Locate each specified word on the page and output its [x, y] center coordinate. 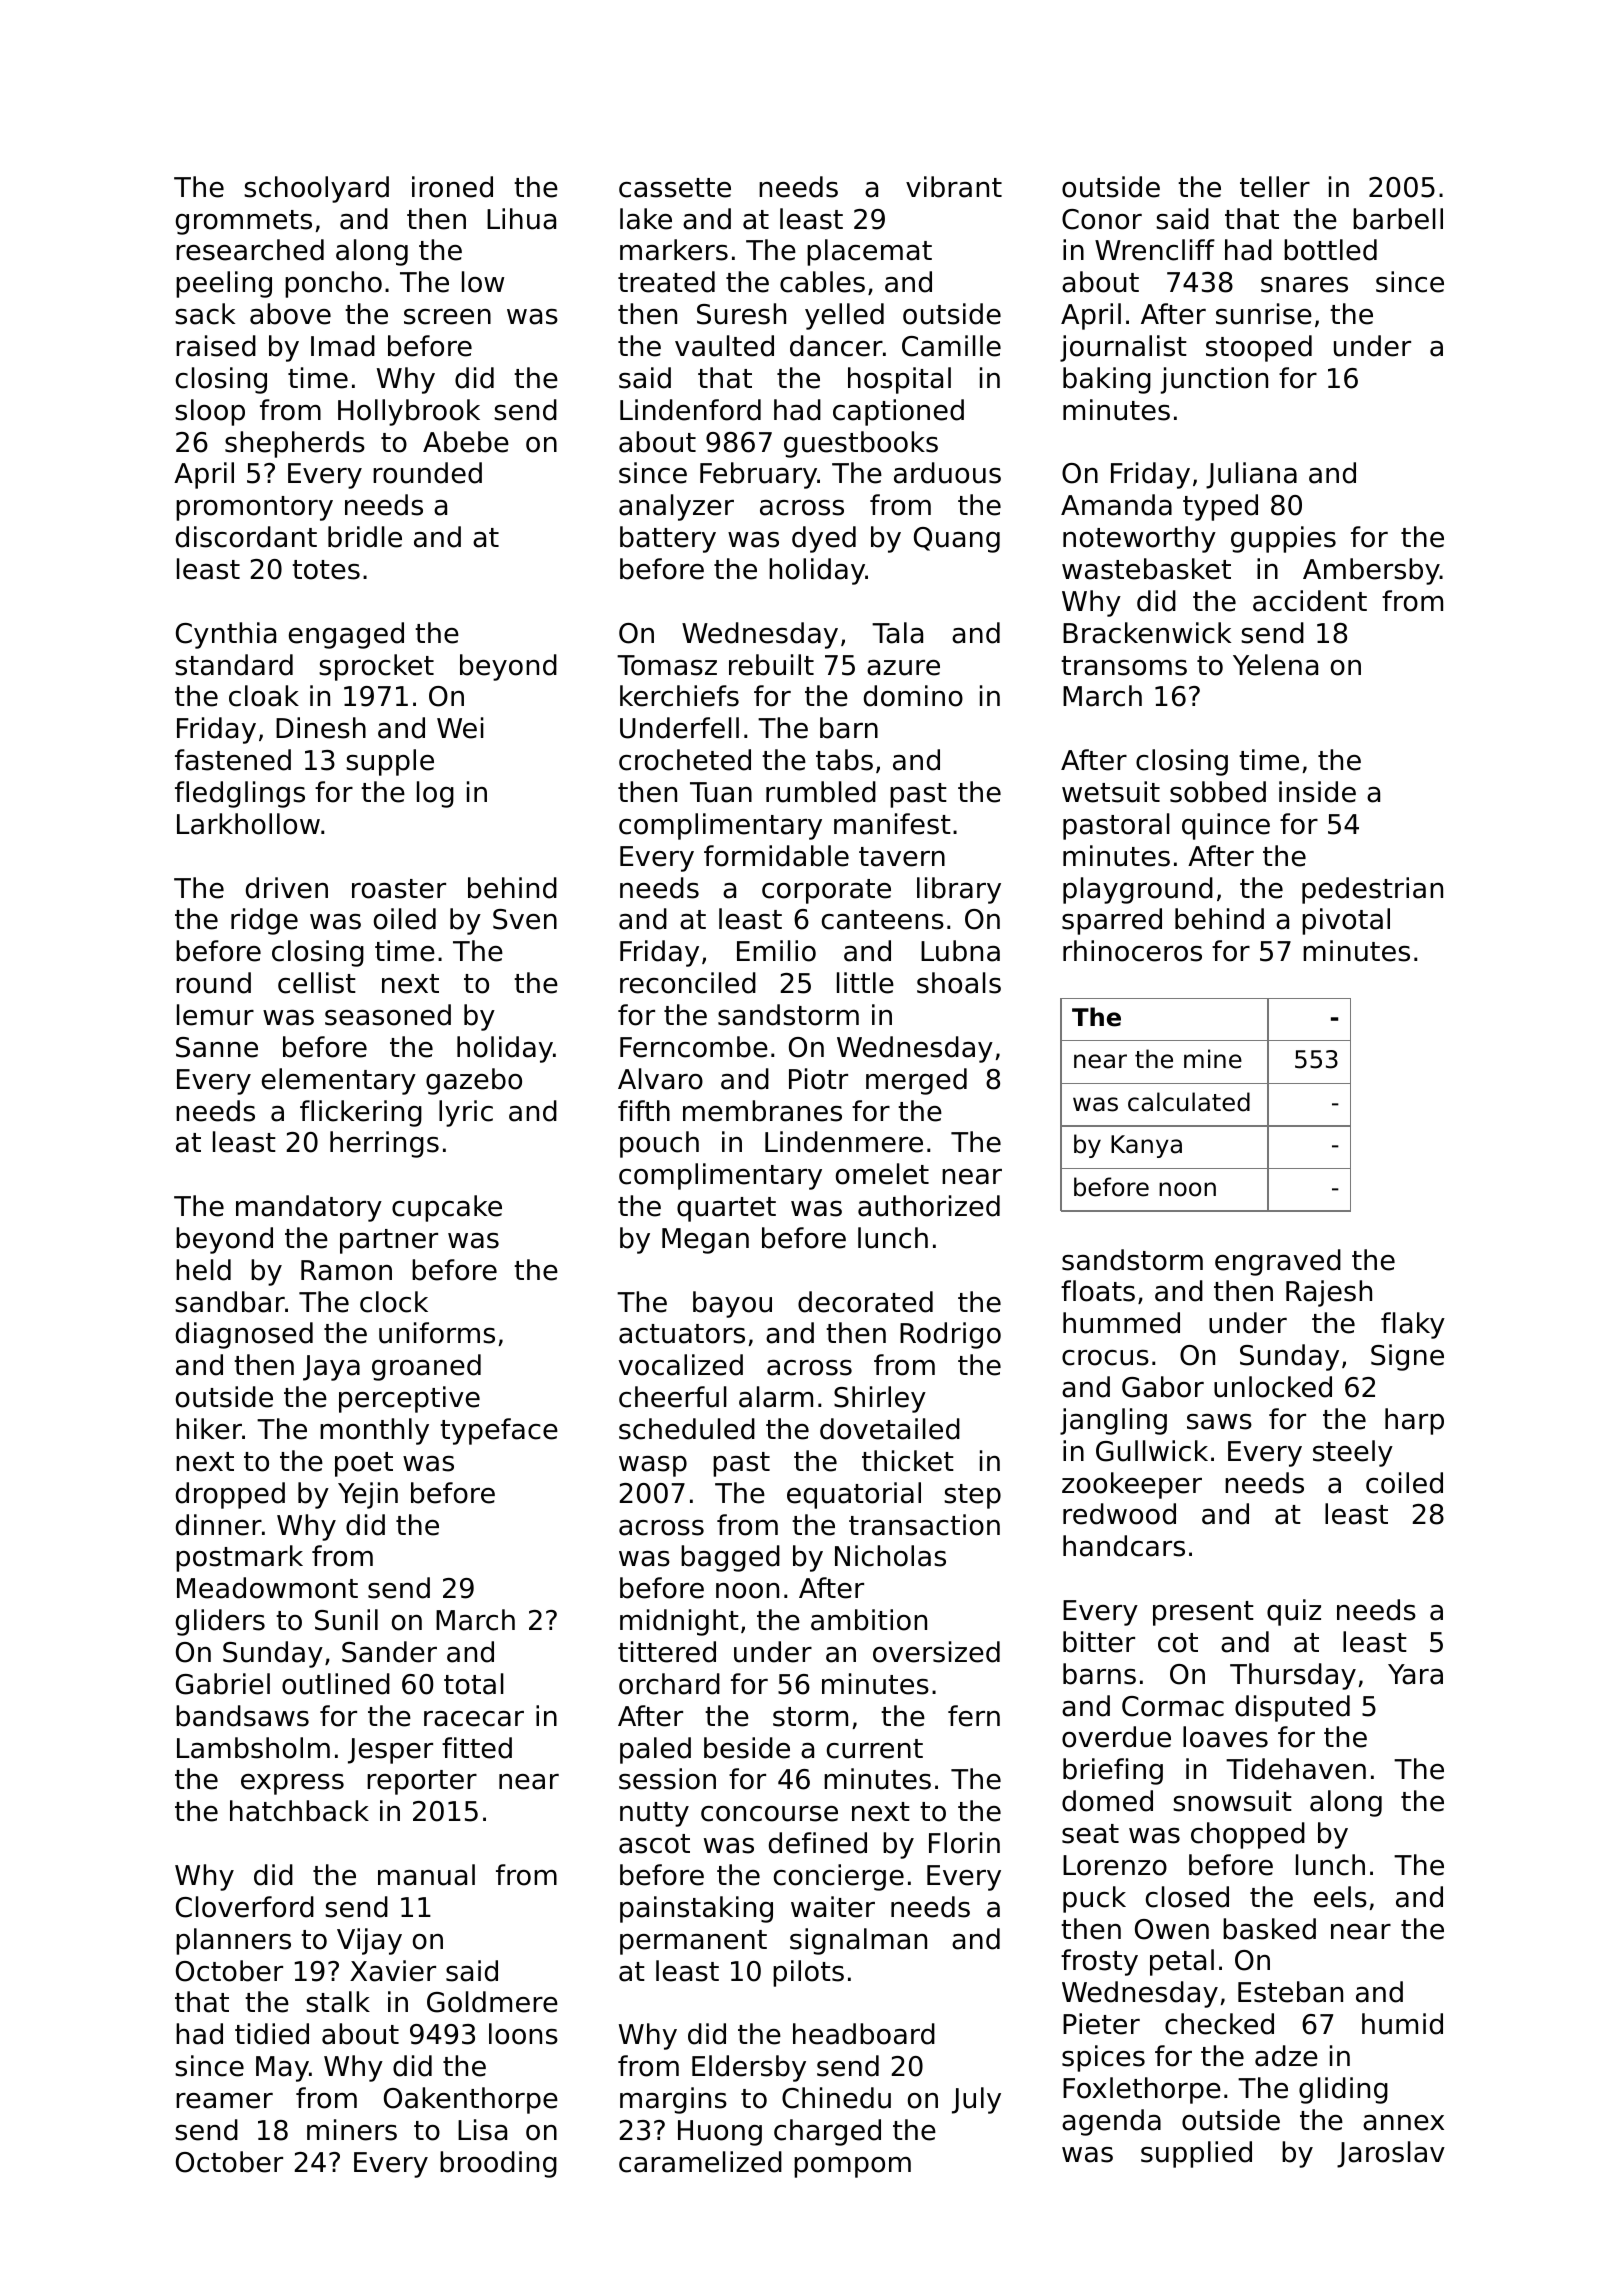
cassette [675, 188]
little [865, 983]
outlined [336, 1684]
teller [1275, 187]
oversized [936, 1652]
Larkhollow [248, 824]
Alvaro [660, 1079]
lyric [466, 1113]
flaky [1413, 1325]
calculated [1189, 1102]
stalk [338, 2002]
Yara [1415, 1674]
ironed [452, 187]
